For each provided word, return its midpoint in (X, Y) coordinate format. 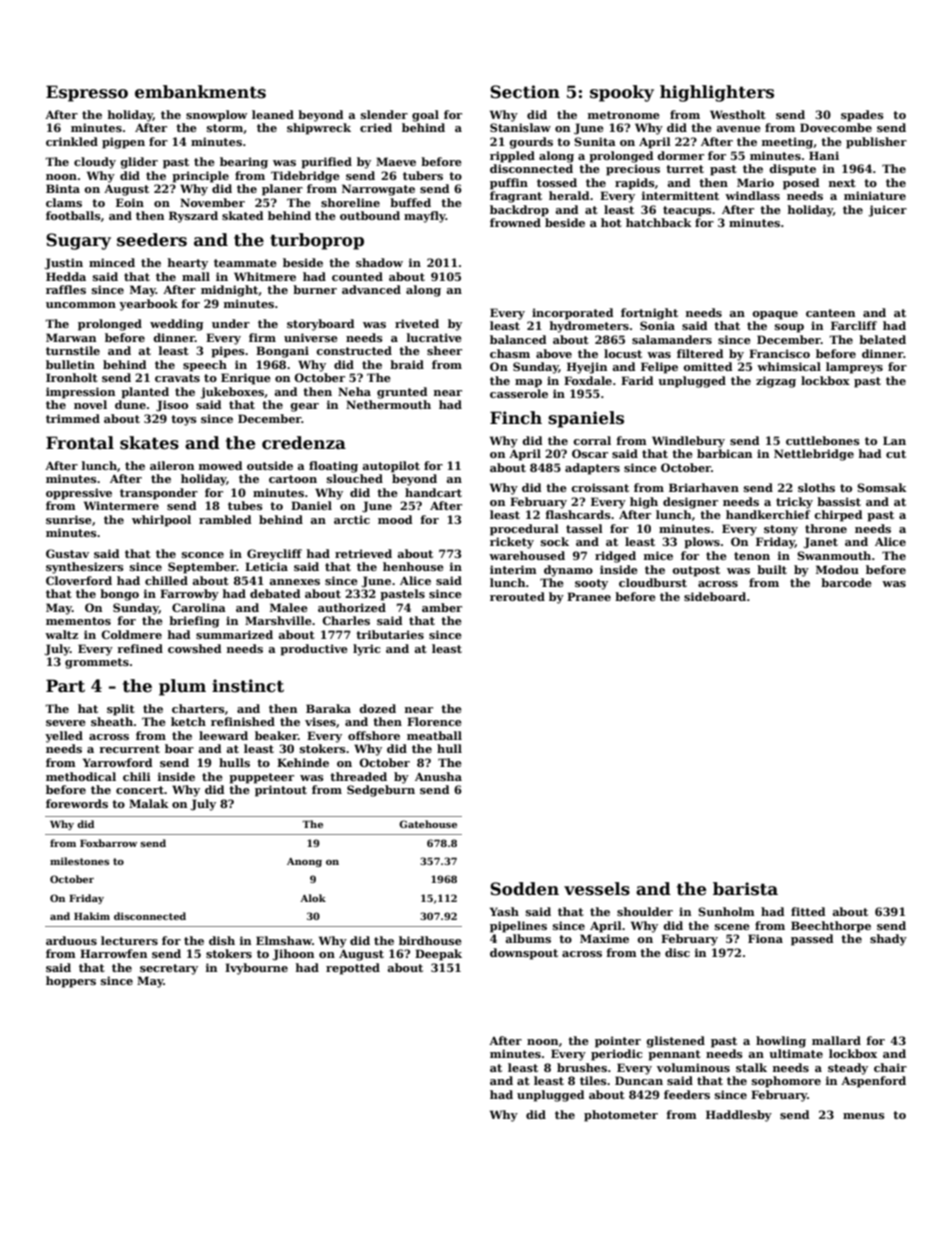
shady (888, 940)
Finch (516, 418)
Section (525, 92)
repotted (353, 969)
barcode (846, 582)
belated (882, 339)
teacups (687, 211)
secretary (169, 969)
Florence (434, 721)
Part (65, 686)
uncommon (81, 305)
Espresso (87, 93)
